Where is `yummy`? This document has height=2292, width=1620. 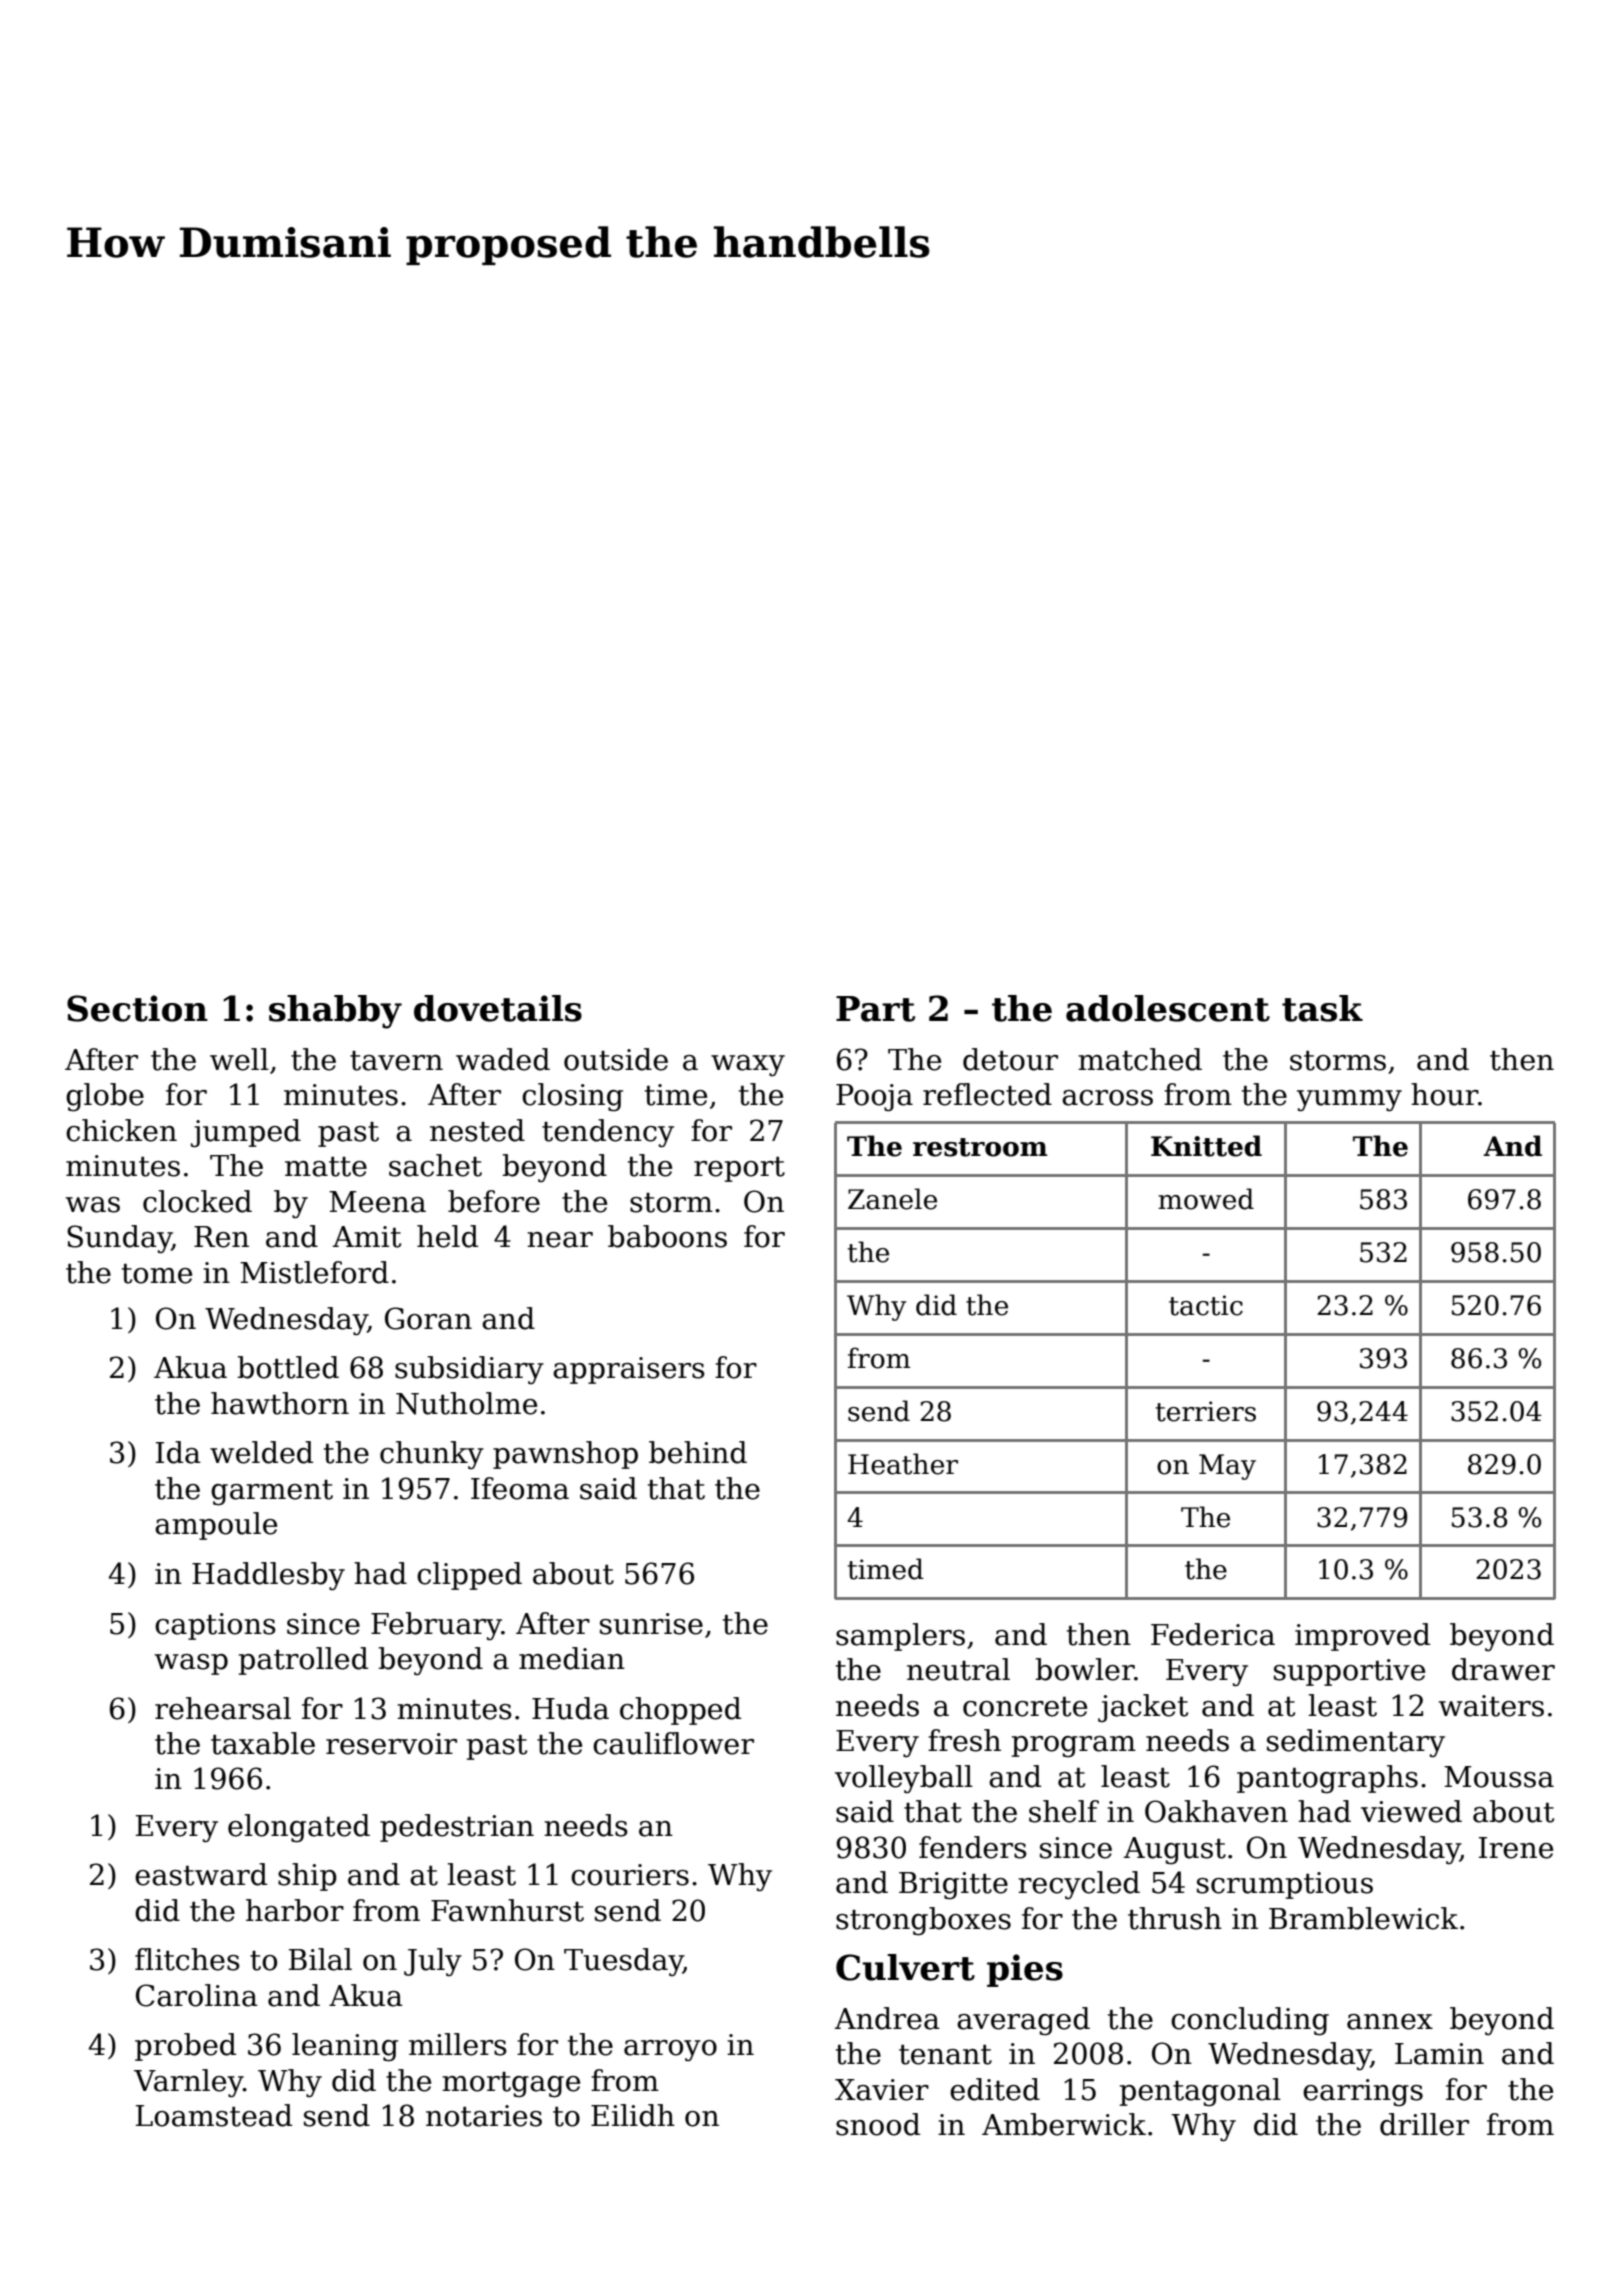
yummy is located at coordinates (1349, 1101).
